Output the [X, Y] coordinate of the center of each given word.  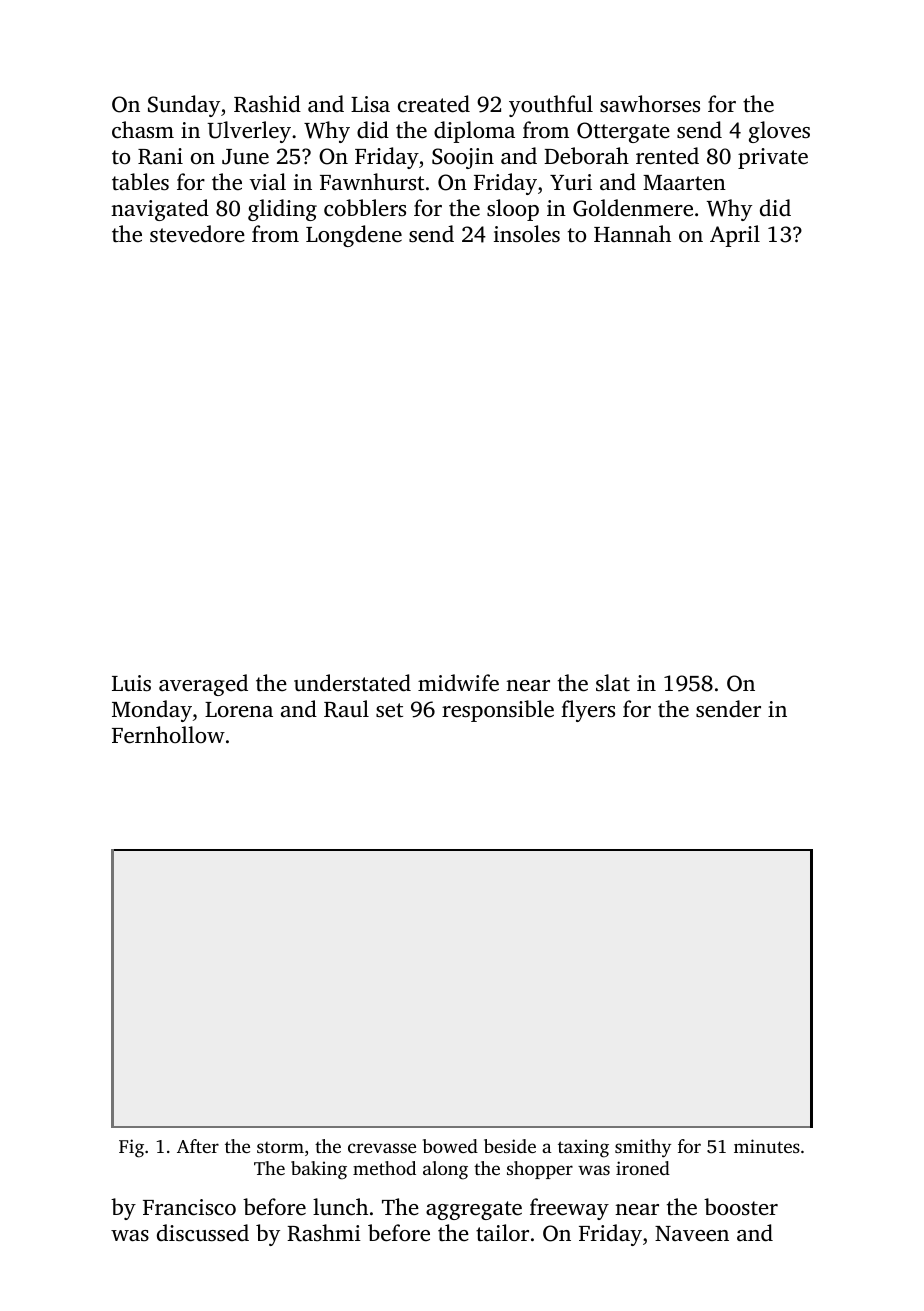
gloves [779, 132]
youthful [551, 106]
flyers [588, 711]
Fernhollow [168, 735]
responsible [498, 711]
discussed [203, 1233]
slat [613, 682]
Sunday [184, 106]
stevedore [197, 233]
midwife [458, 683]
